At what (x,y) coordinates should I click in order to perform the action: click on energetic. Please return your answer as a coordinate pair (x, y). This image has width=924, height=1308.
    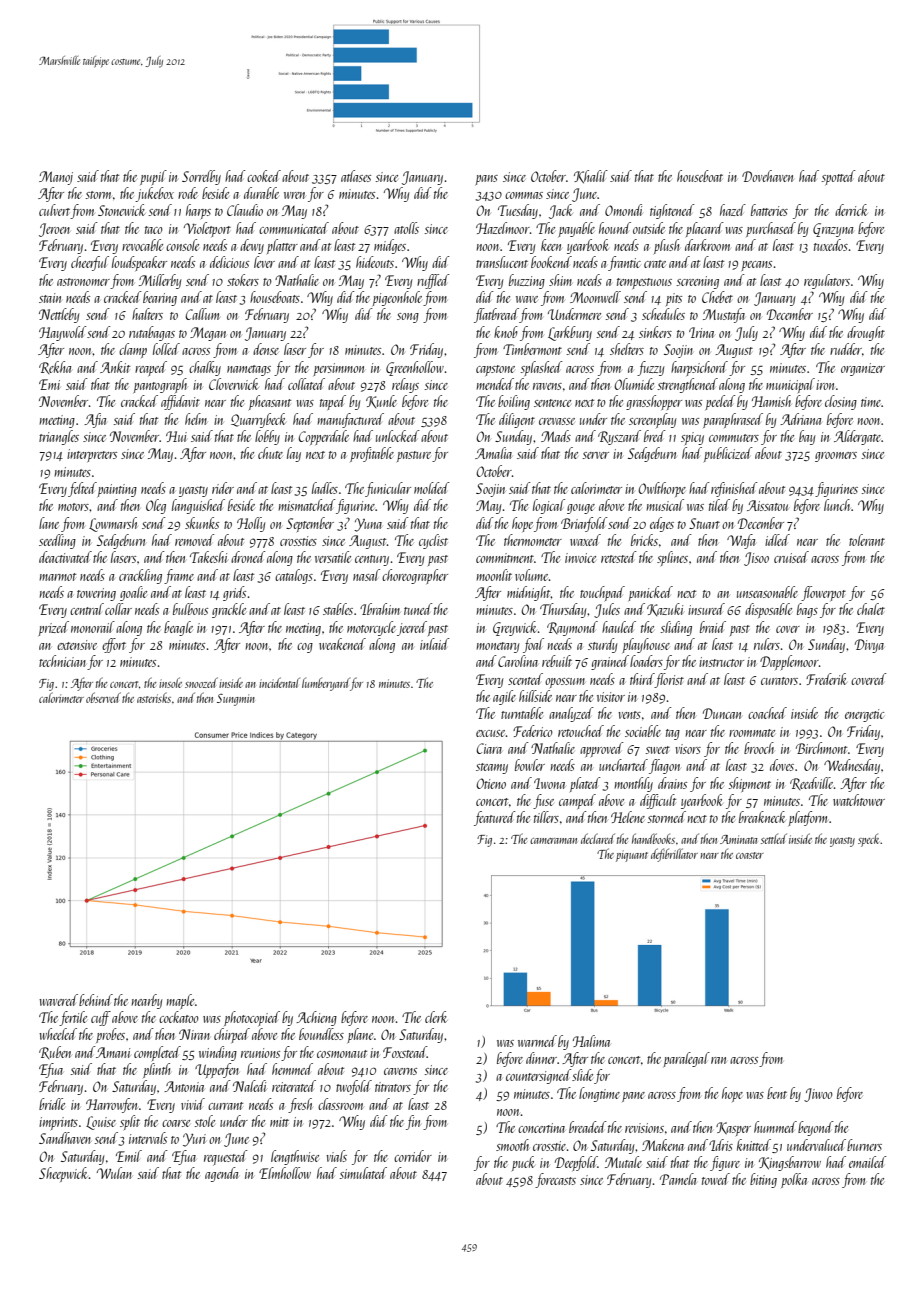
    Looking at the image, I should click on (864, 715).
